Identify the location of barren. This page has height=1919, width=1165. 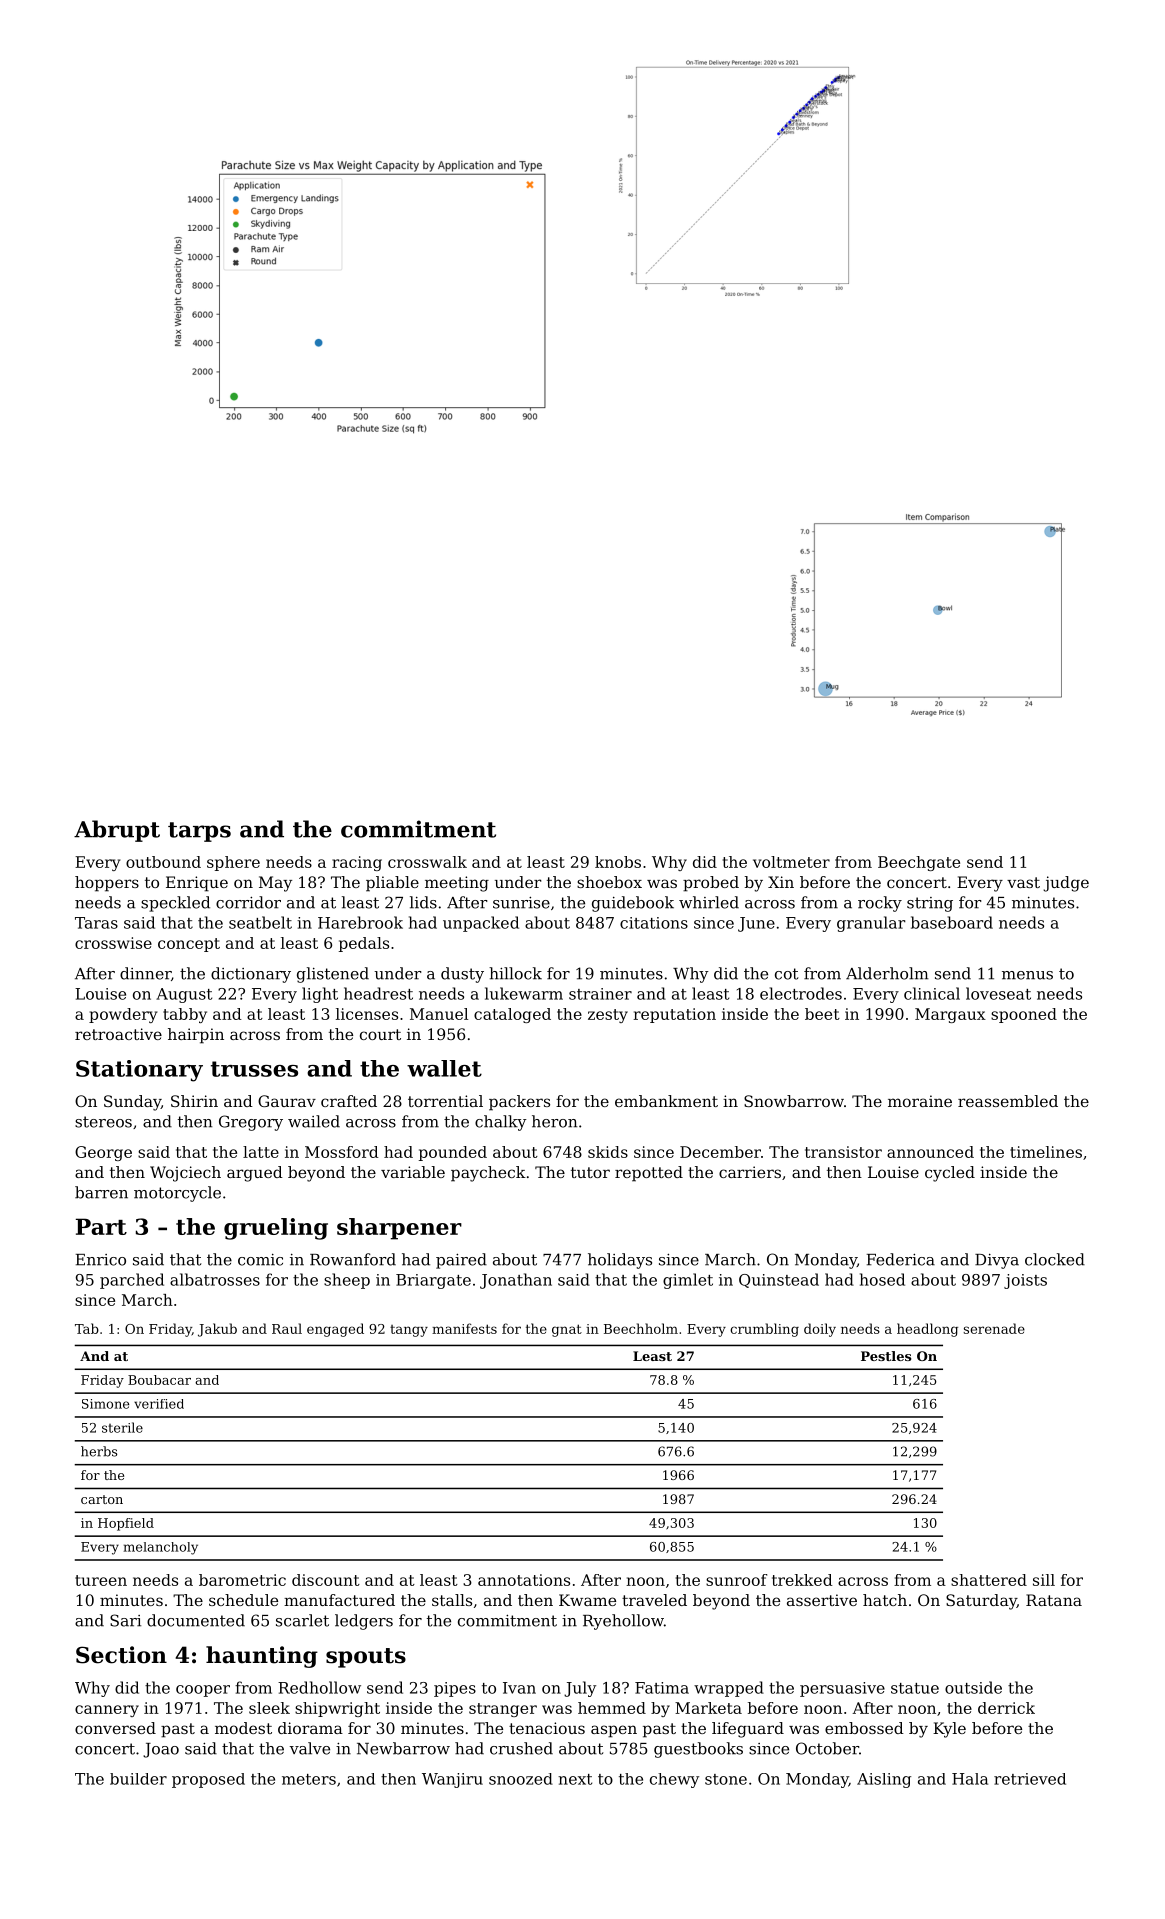
(101, 1192).
